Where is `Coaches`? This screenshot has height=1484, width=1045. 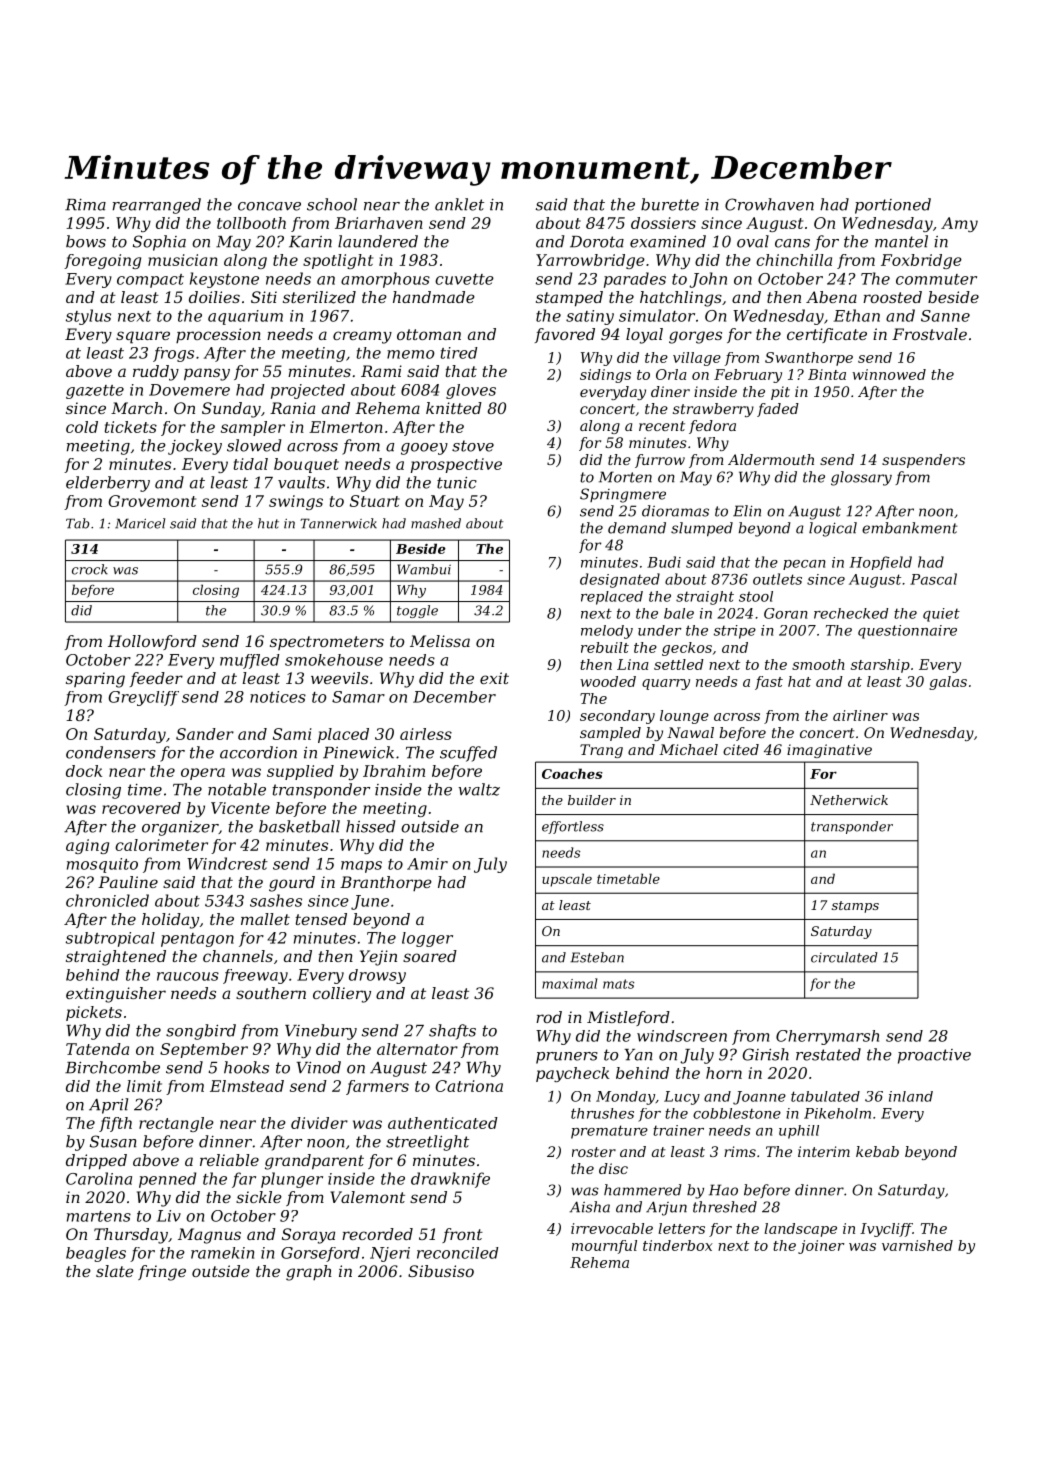
Coaches is located at coordinates (572, 773).
